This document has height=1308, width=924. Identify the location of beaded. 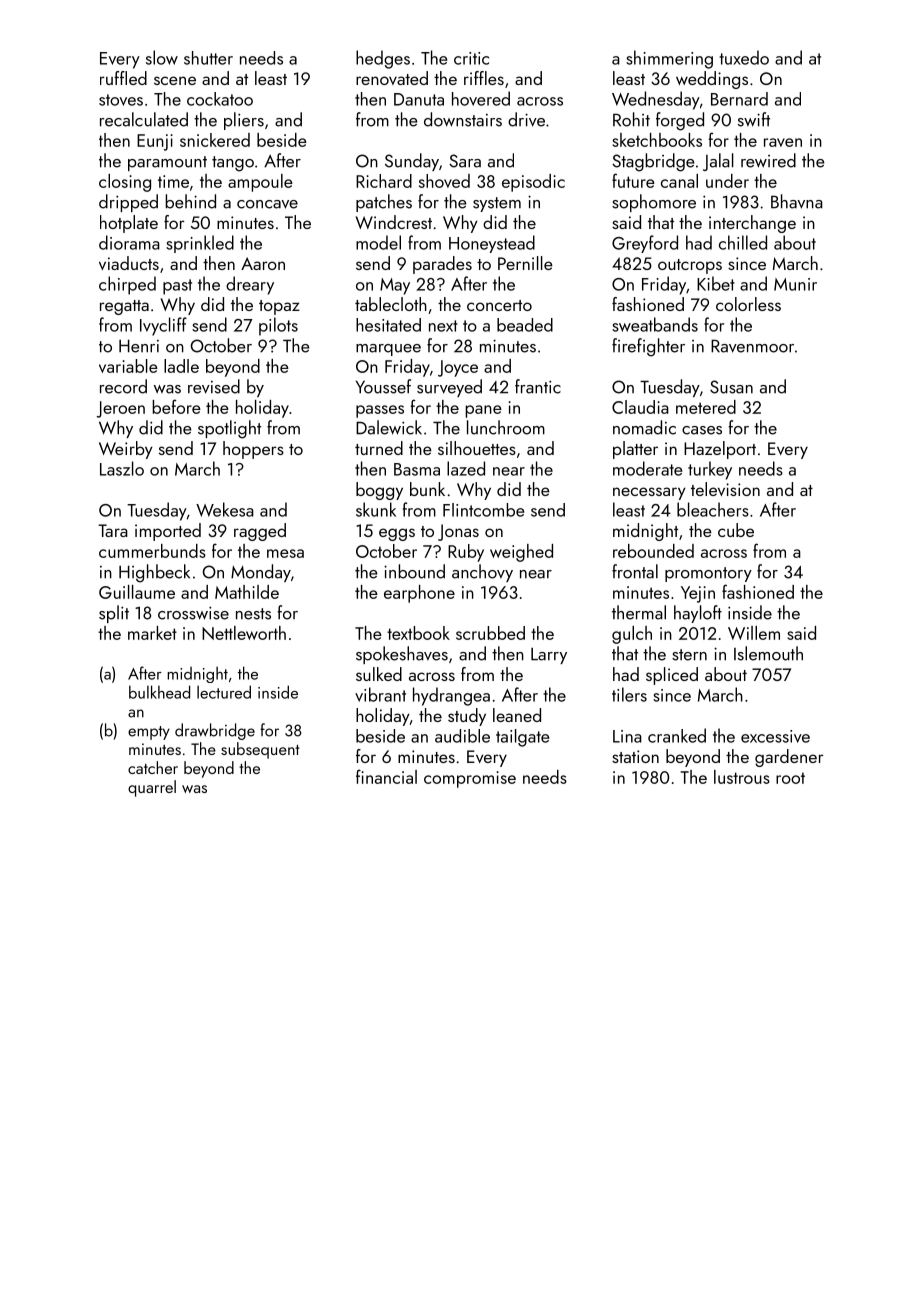
(525, 325).
